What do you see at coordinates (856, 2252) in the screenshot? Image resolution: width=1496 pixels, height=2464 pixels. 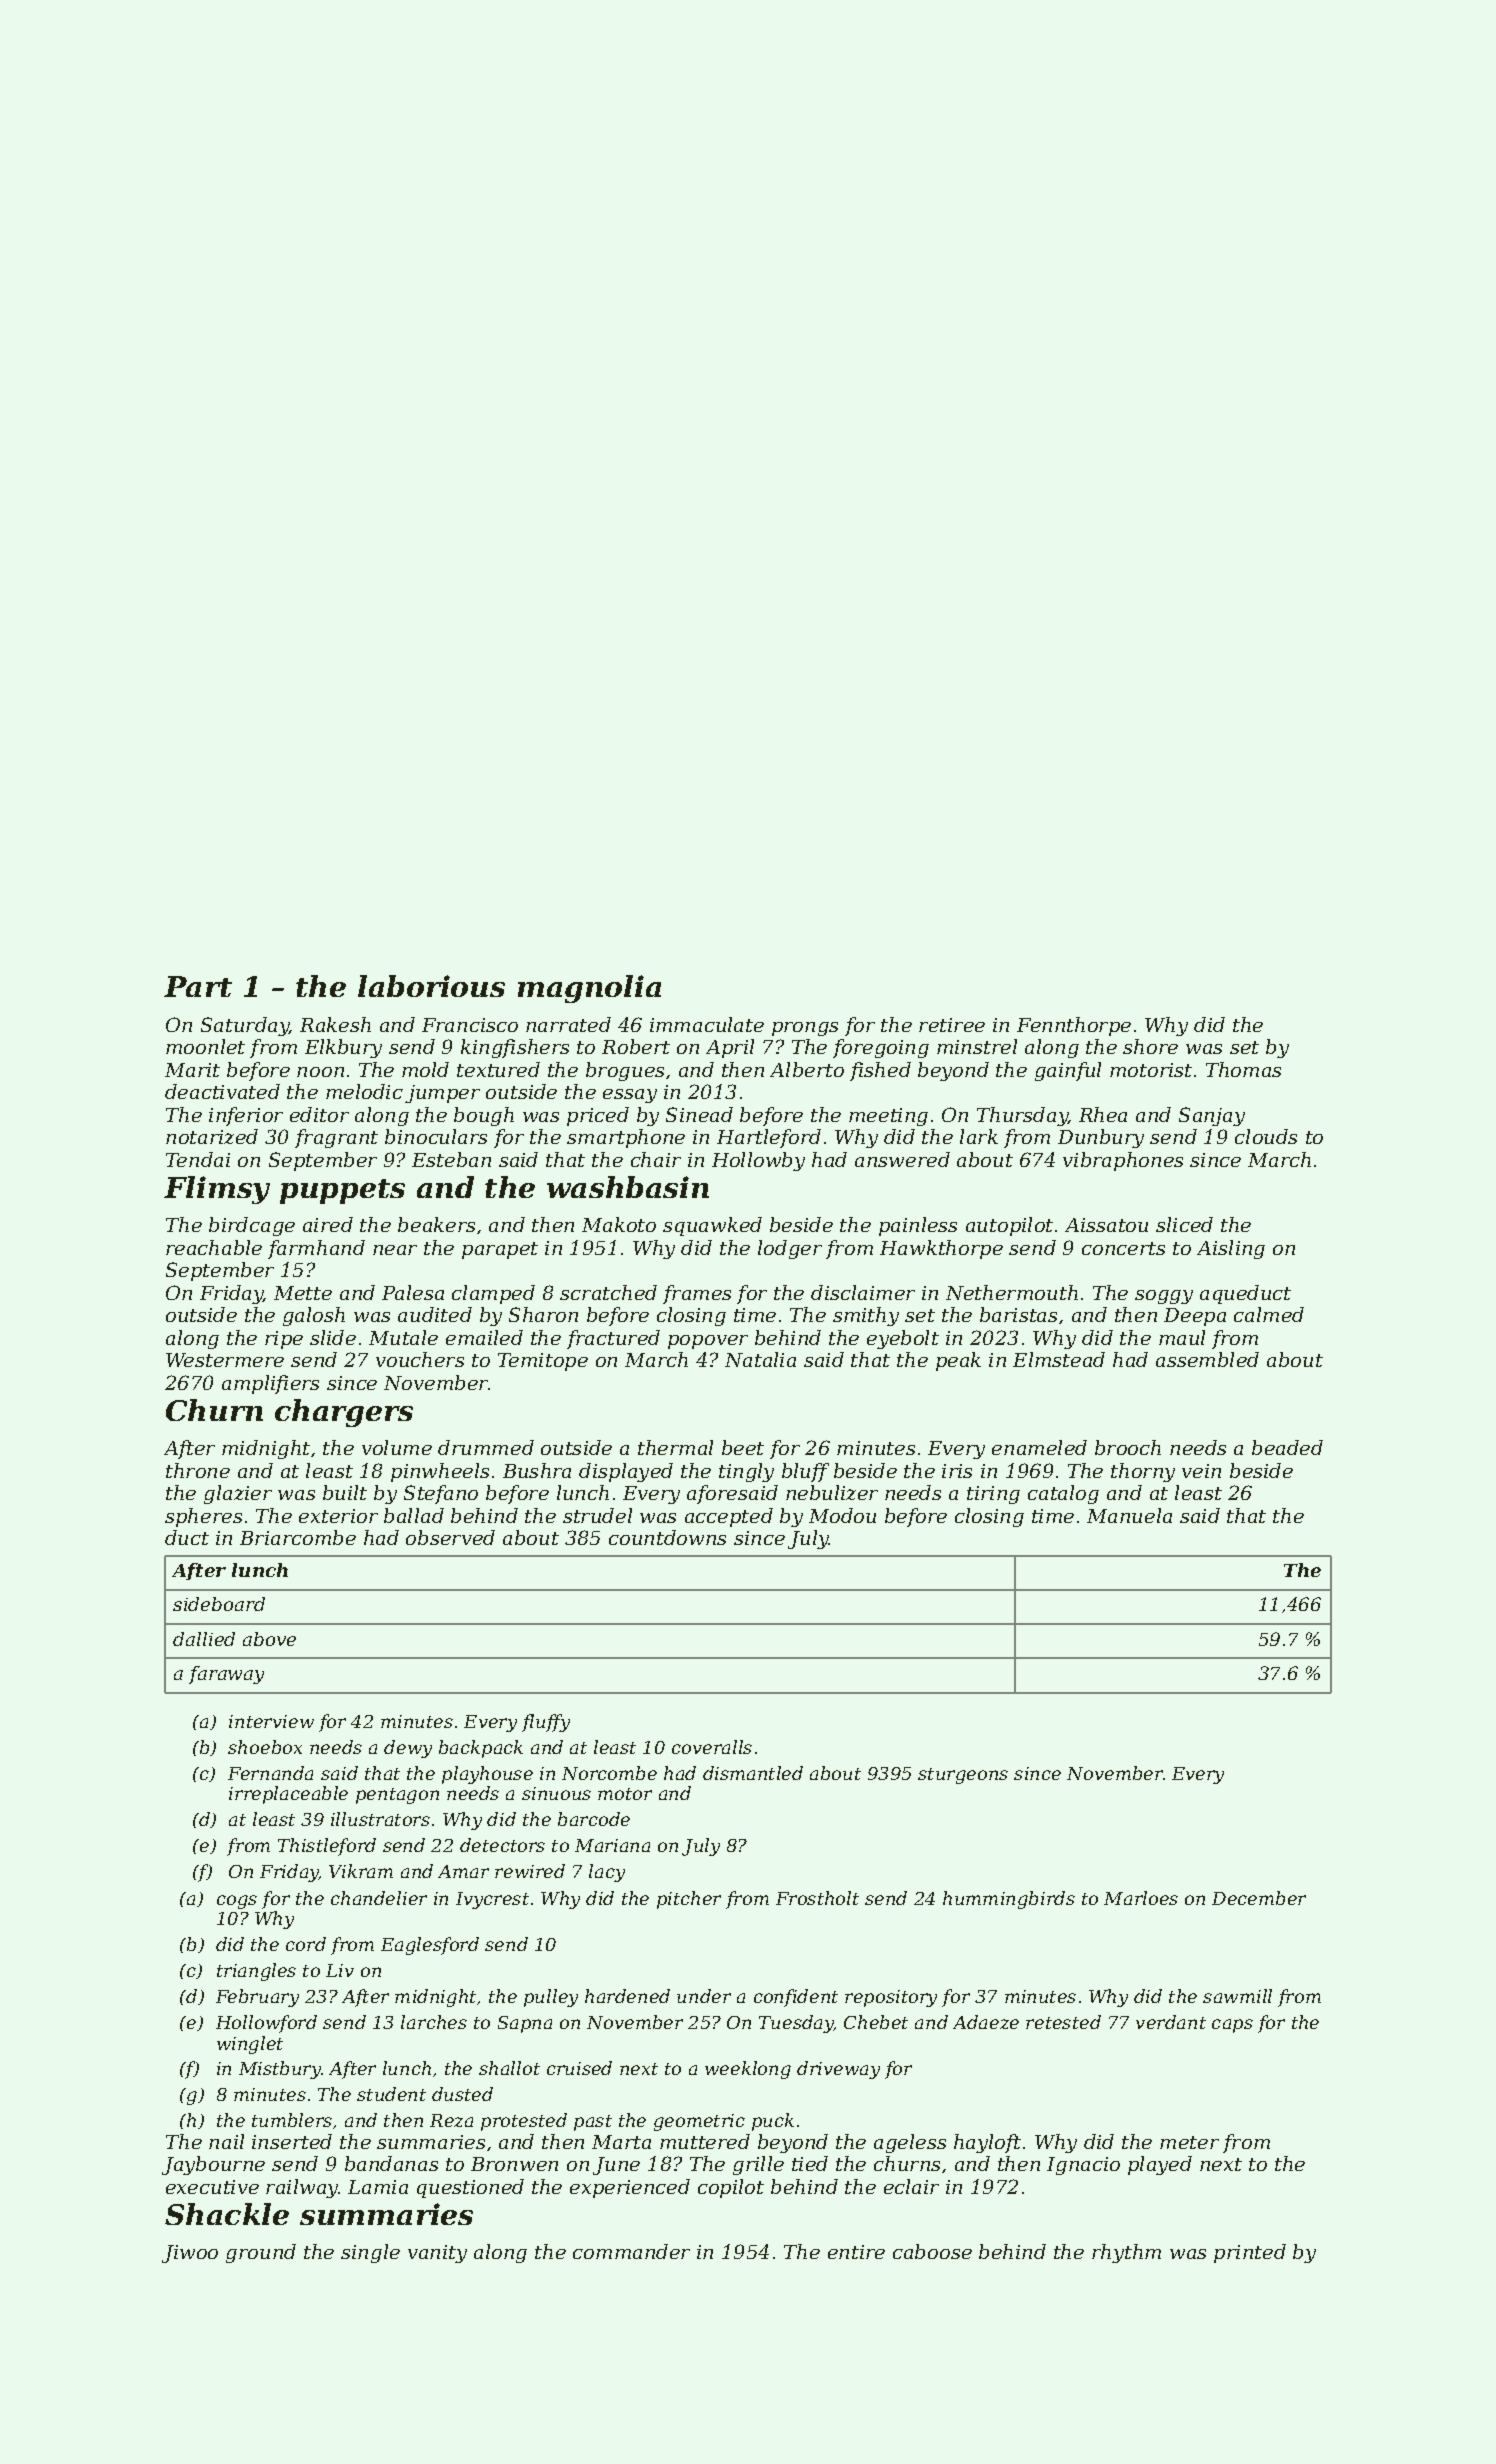 I see `entire` at bounding box center [856, 2252].
